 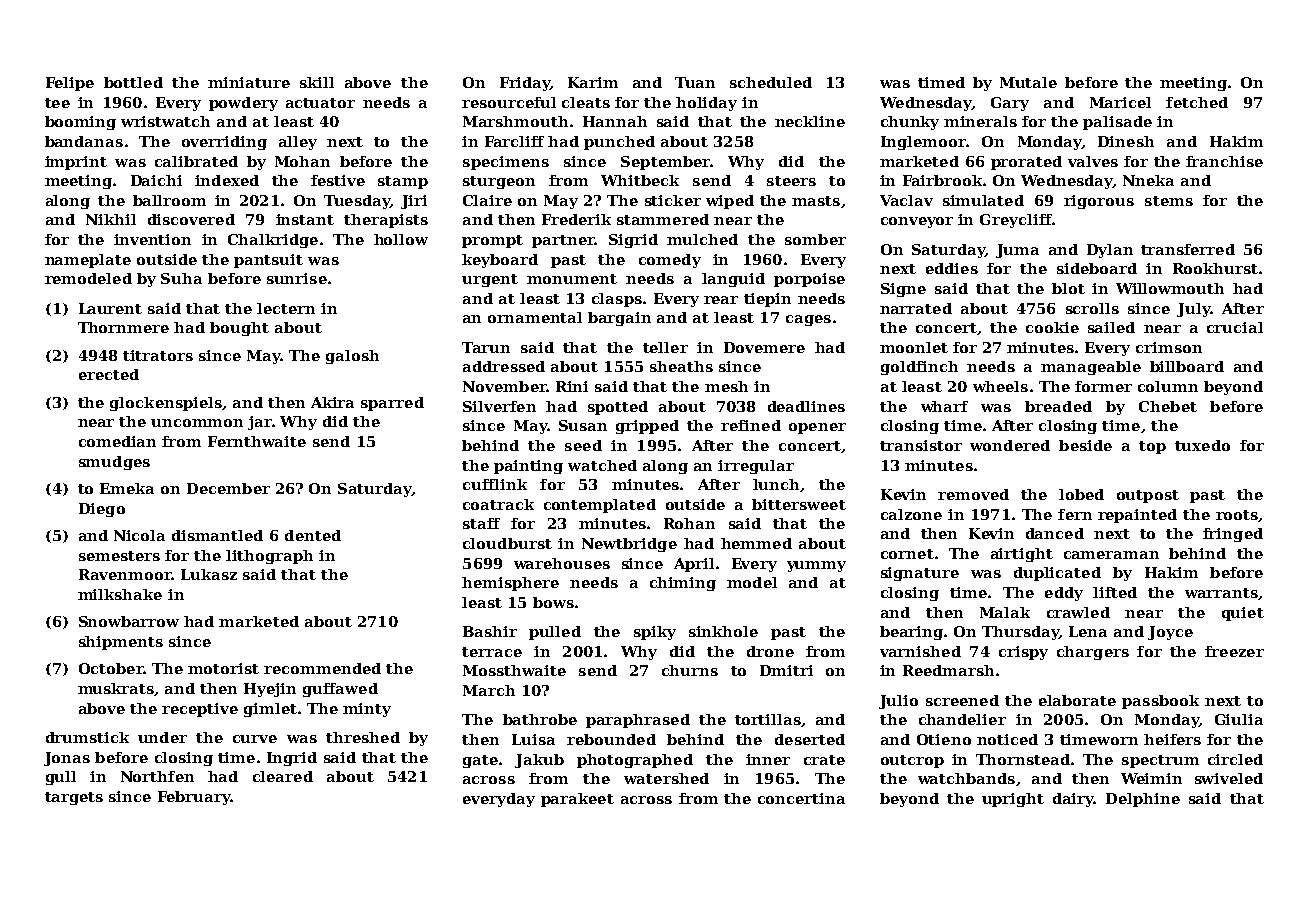 I want to click on titrators, so click(x=158, y=355).
